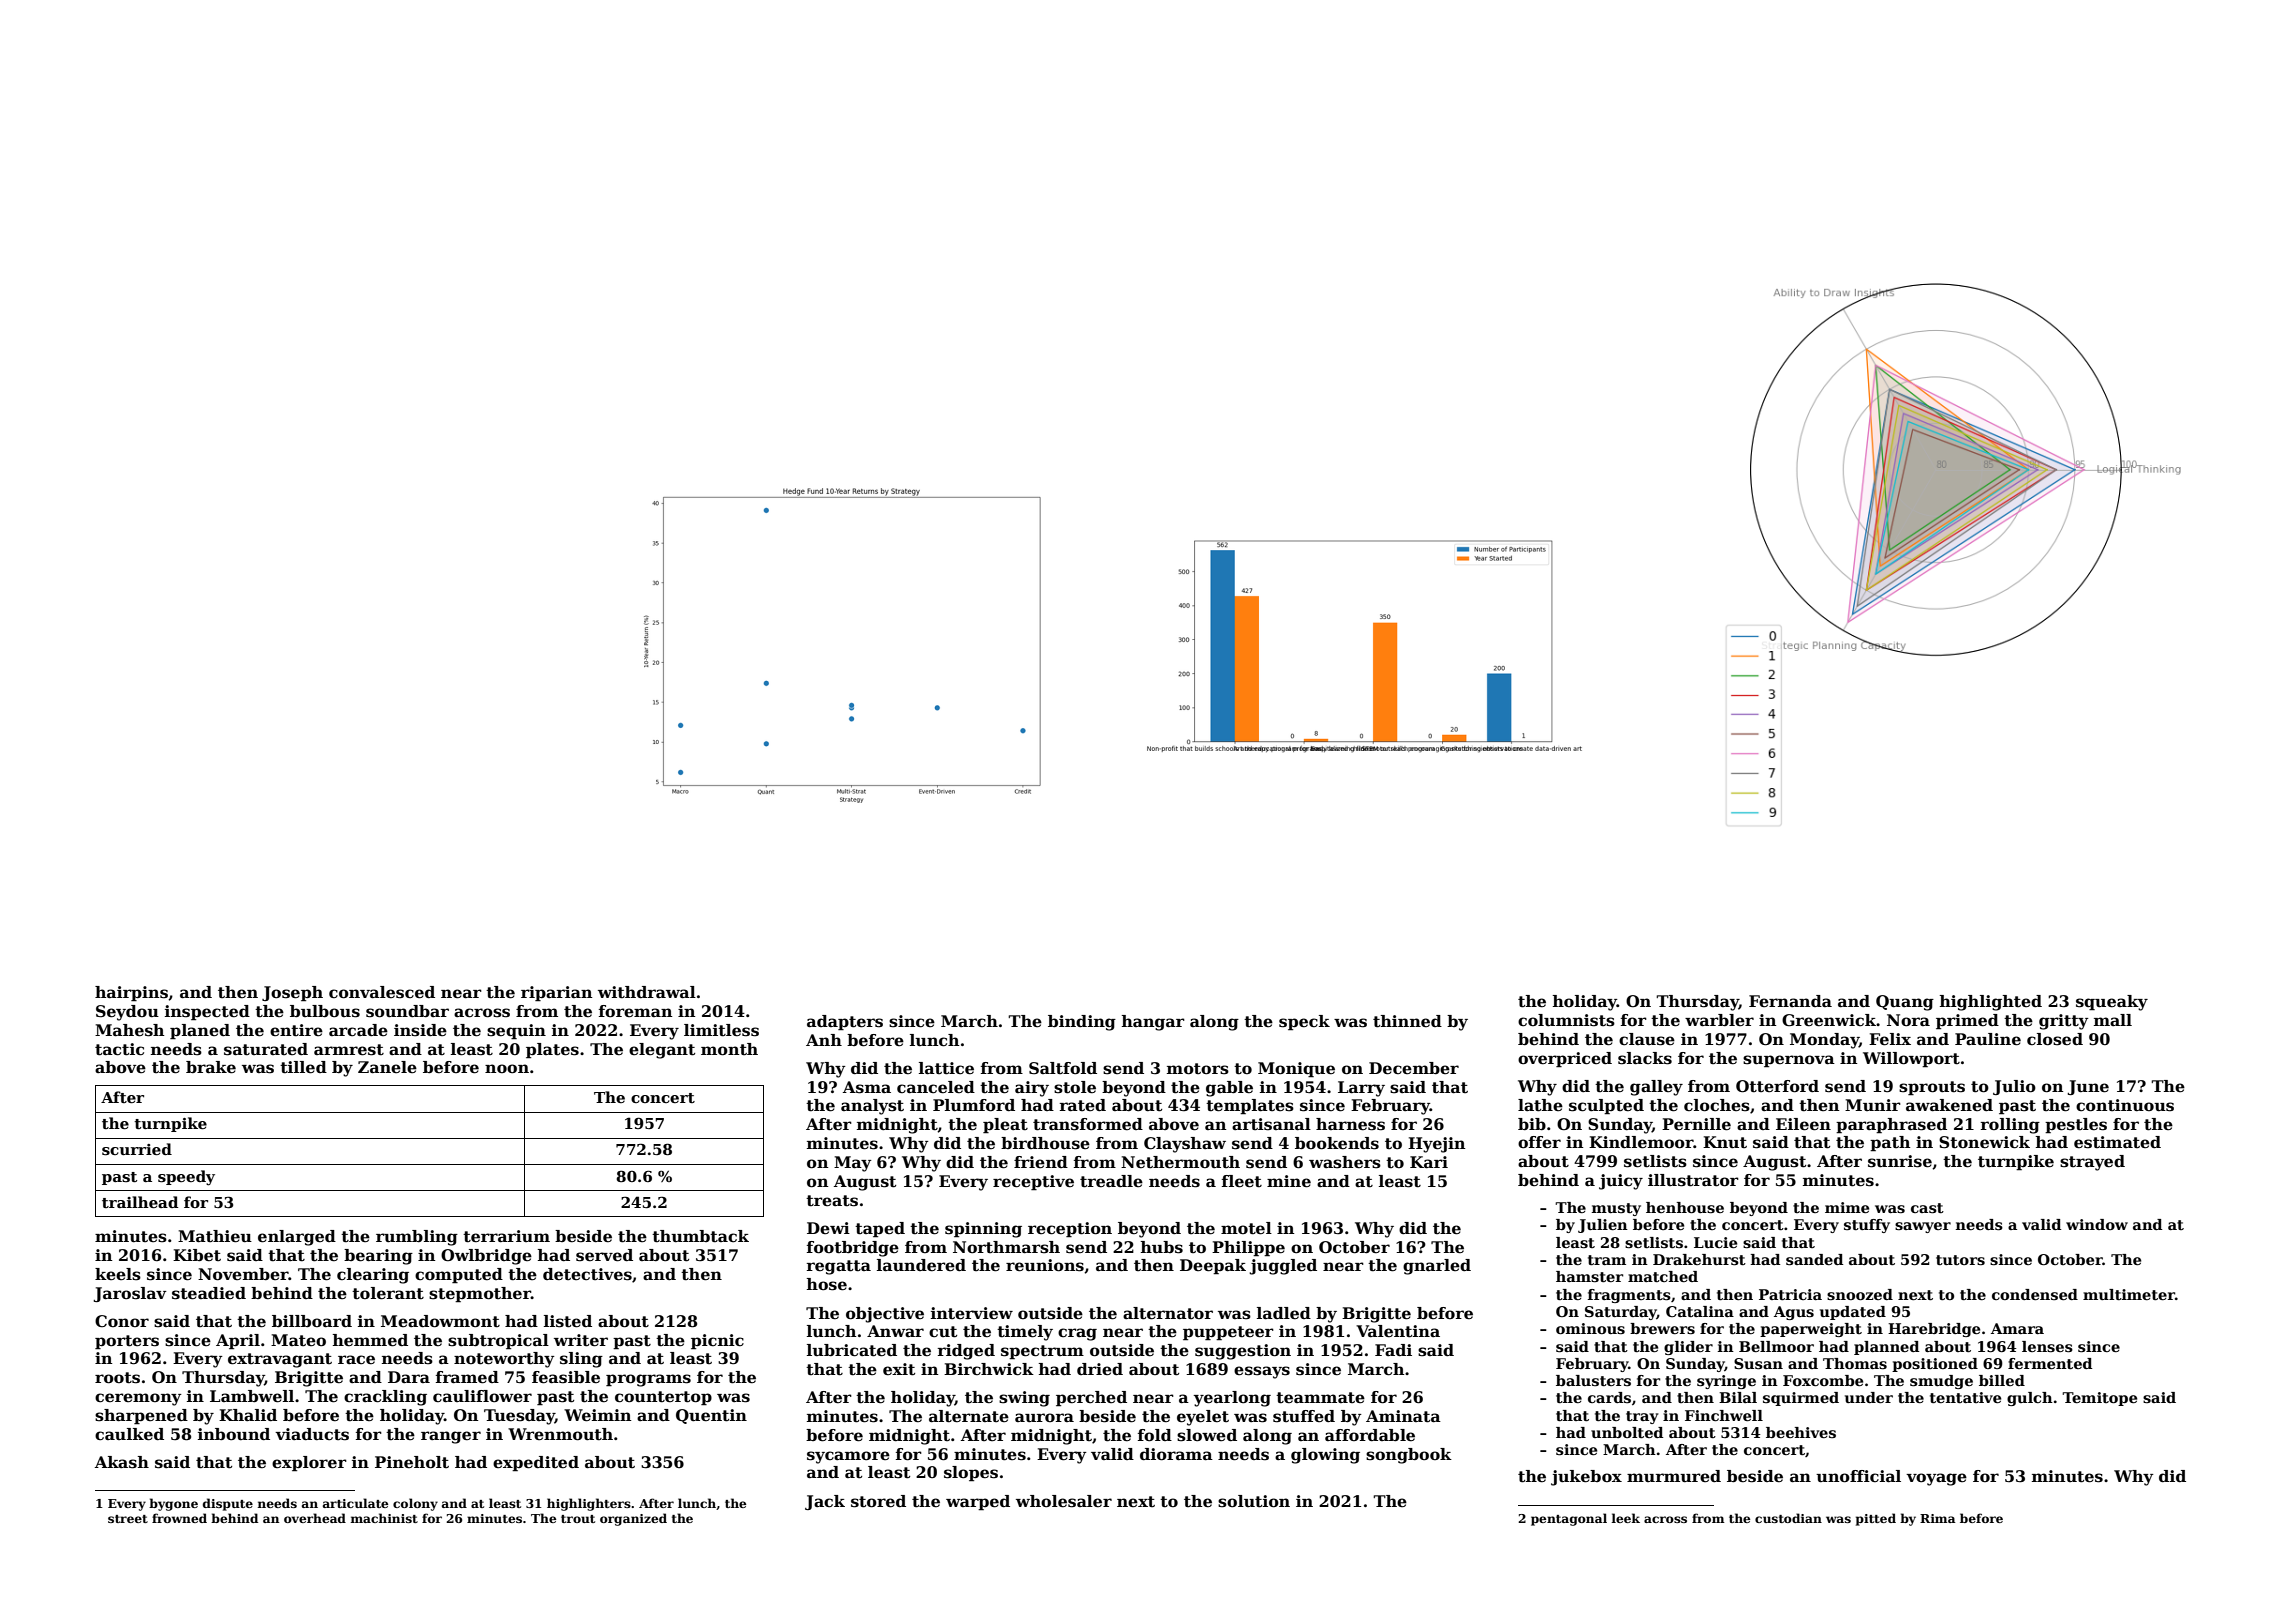 The image size is (2282, 1614). I want to click on beehives, so click(1801, 1432).
